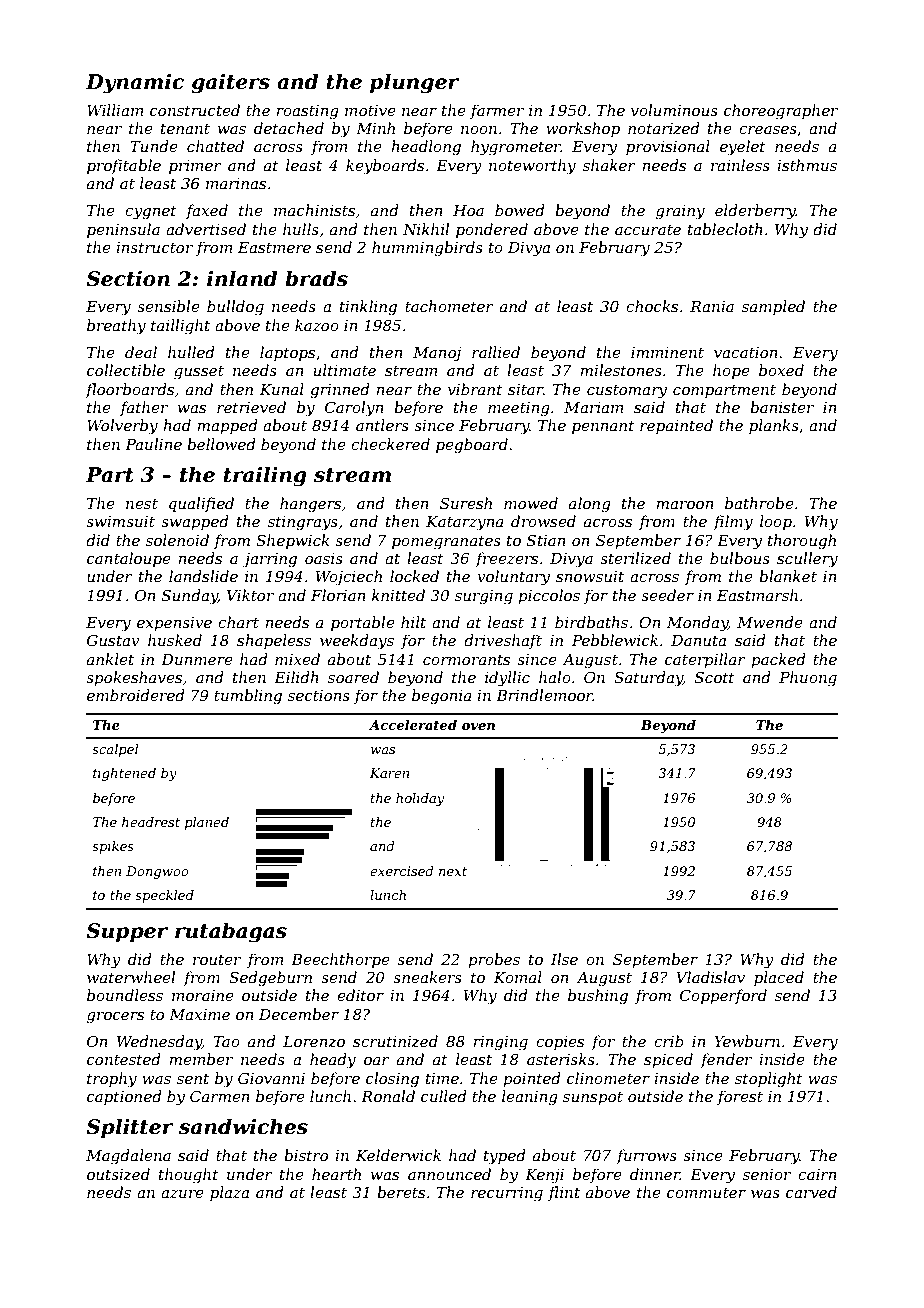  Describe the element at coordinates (220, 1096) in the document. I see `Carmen` at that location.
